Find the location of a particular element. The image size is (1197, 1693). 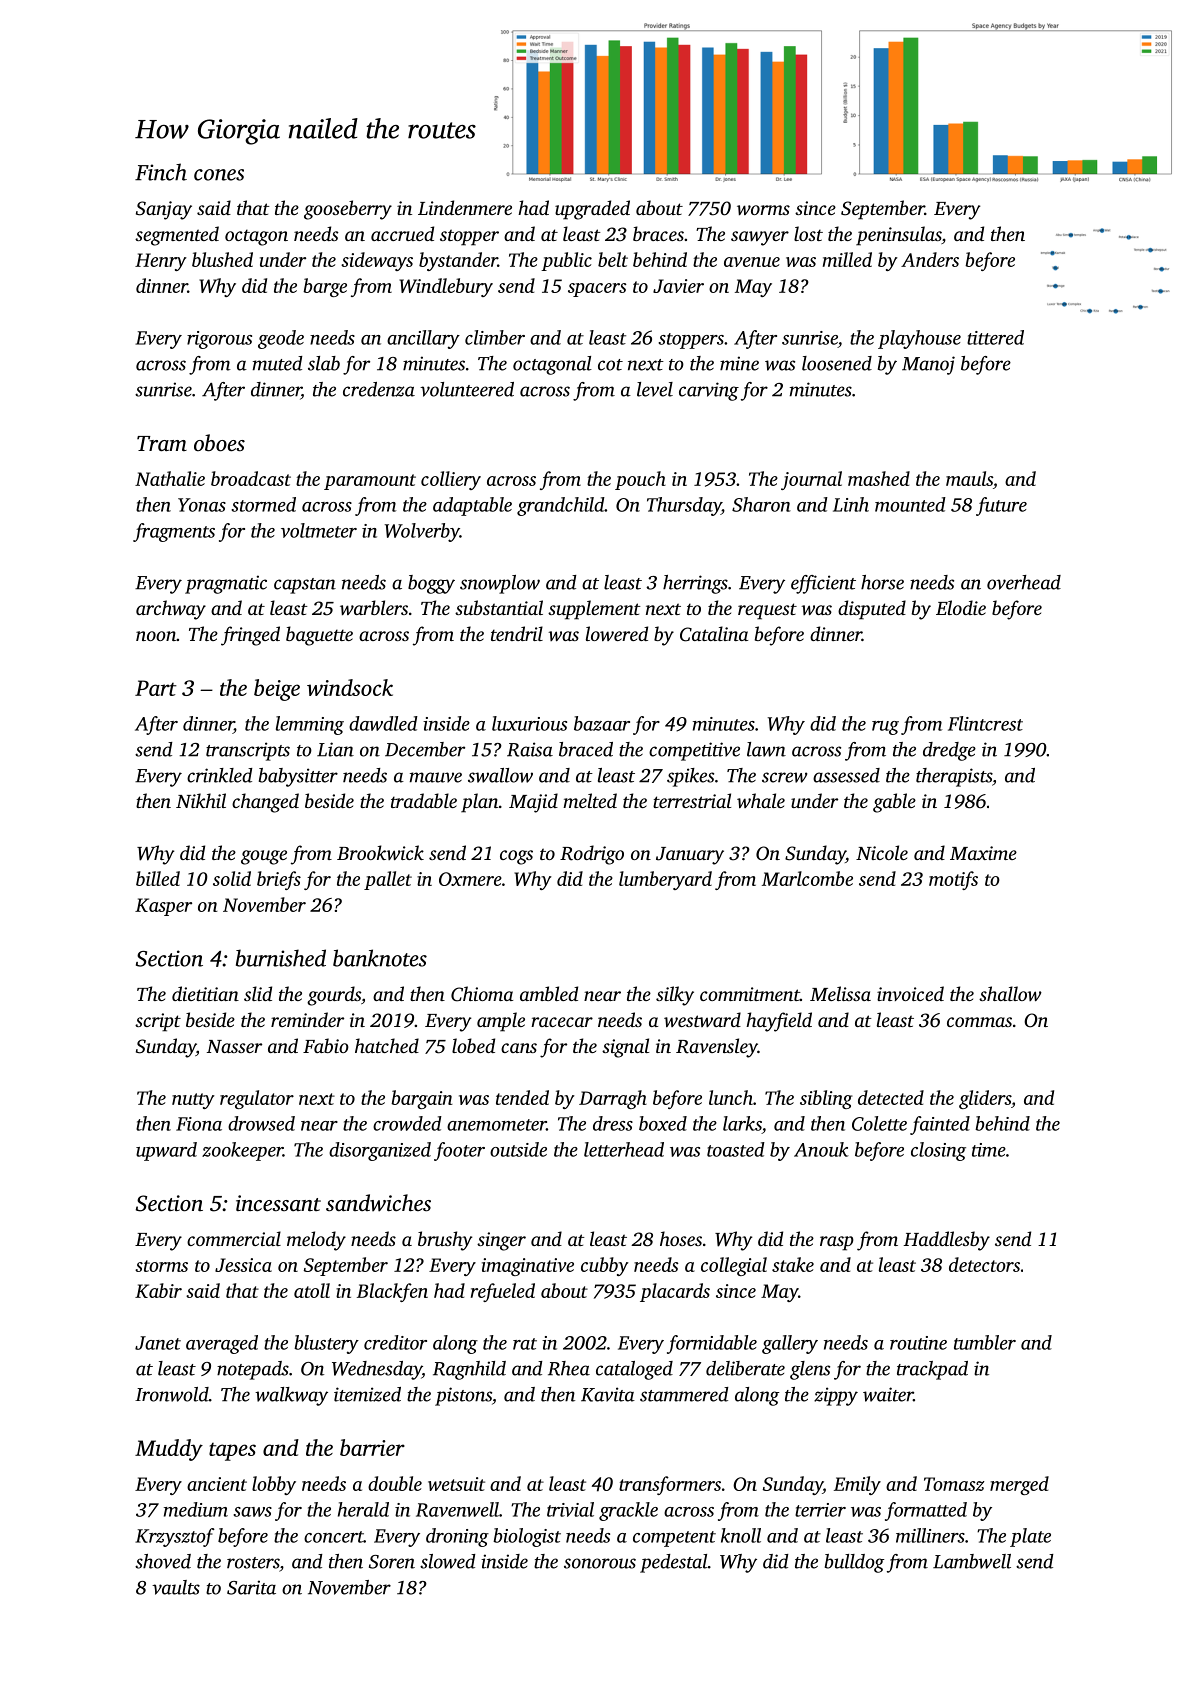

crinkled is located at coordinates (220, 775).
